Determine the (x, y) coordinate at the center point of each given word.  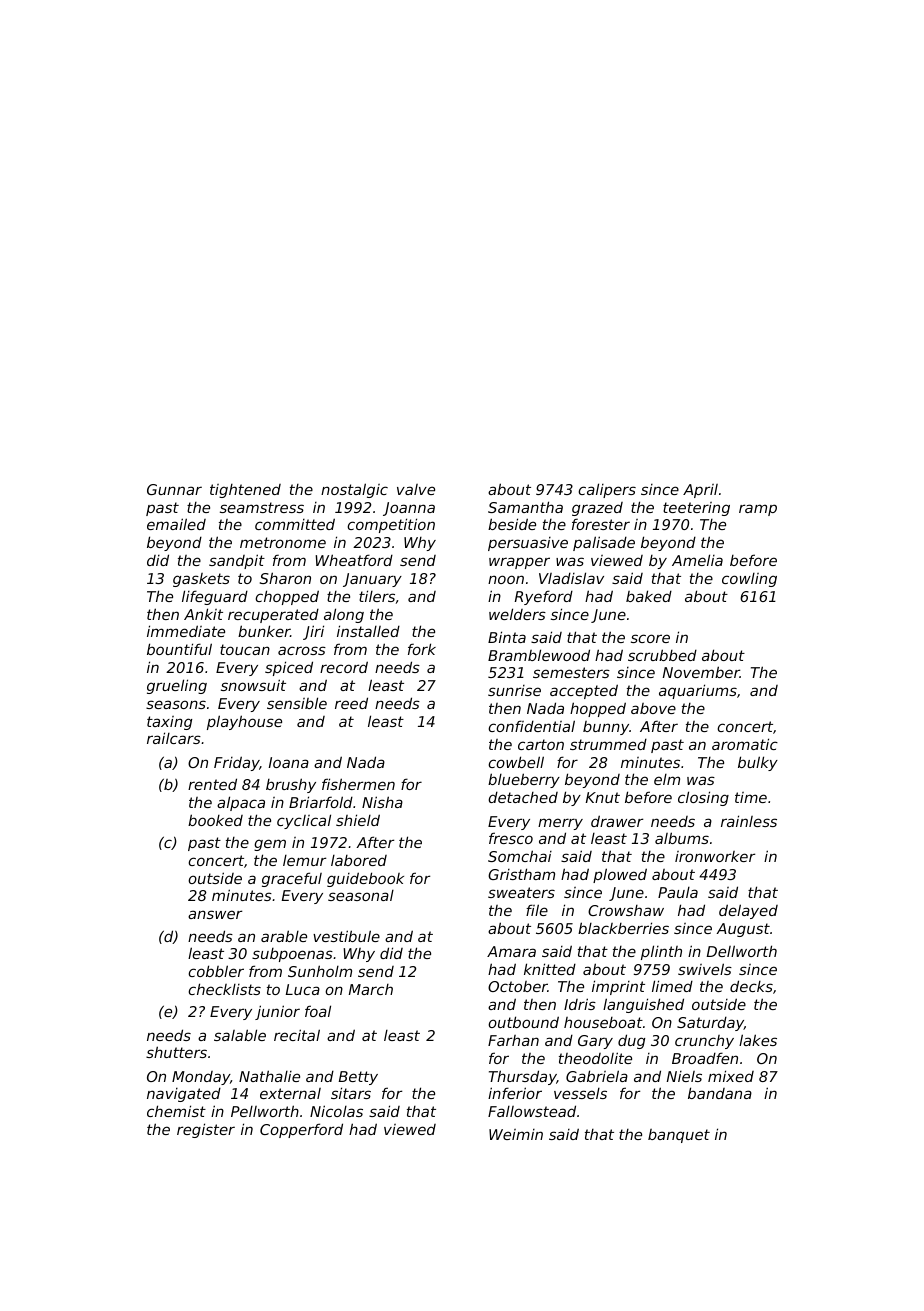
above (653, 708)
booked (215, 820)
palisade (604, 543)
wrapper (519, 563)
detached (523, 797)
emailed (176, 524)
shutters (176, 1052)
